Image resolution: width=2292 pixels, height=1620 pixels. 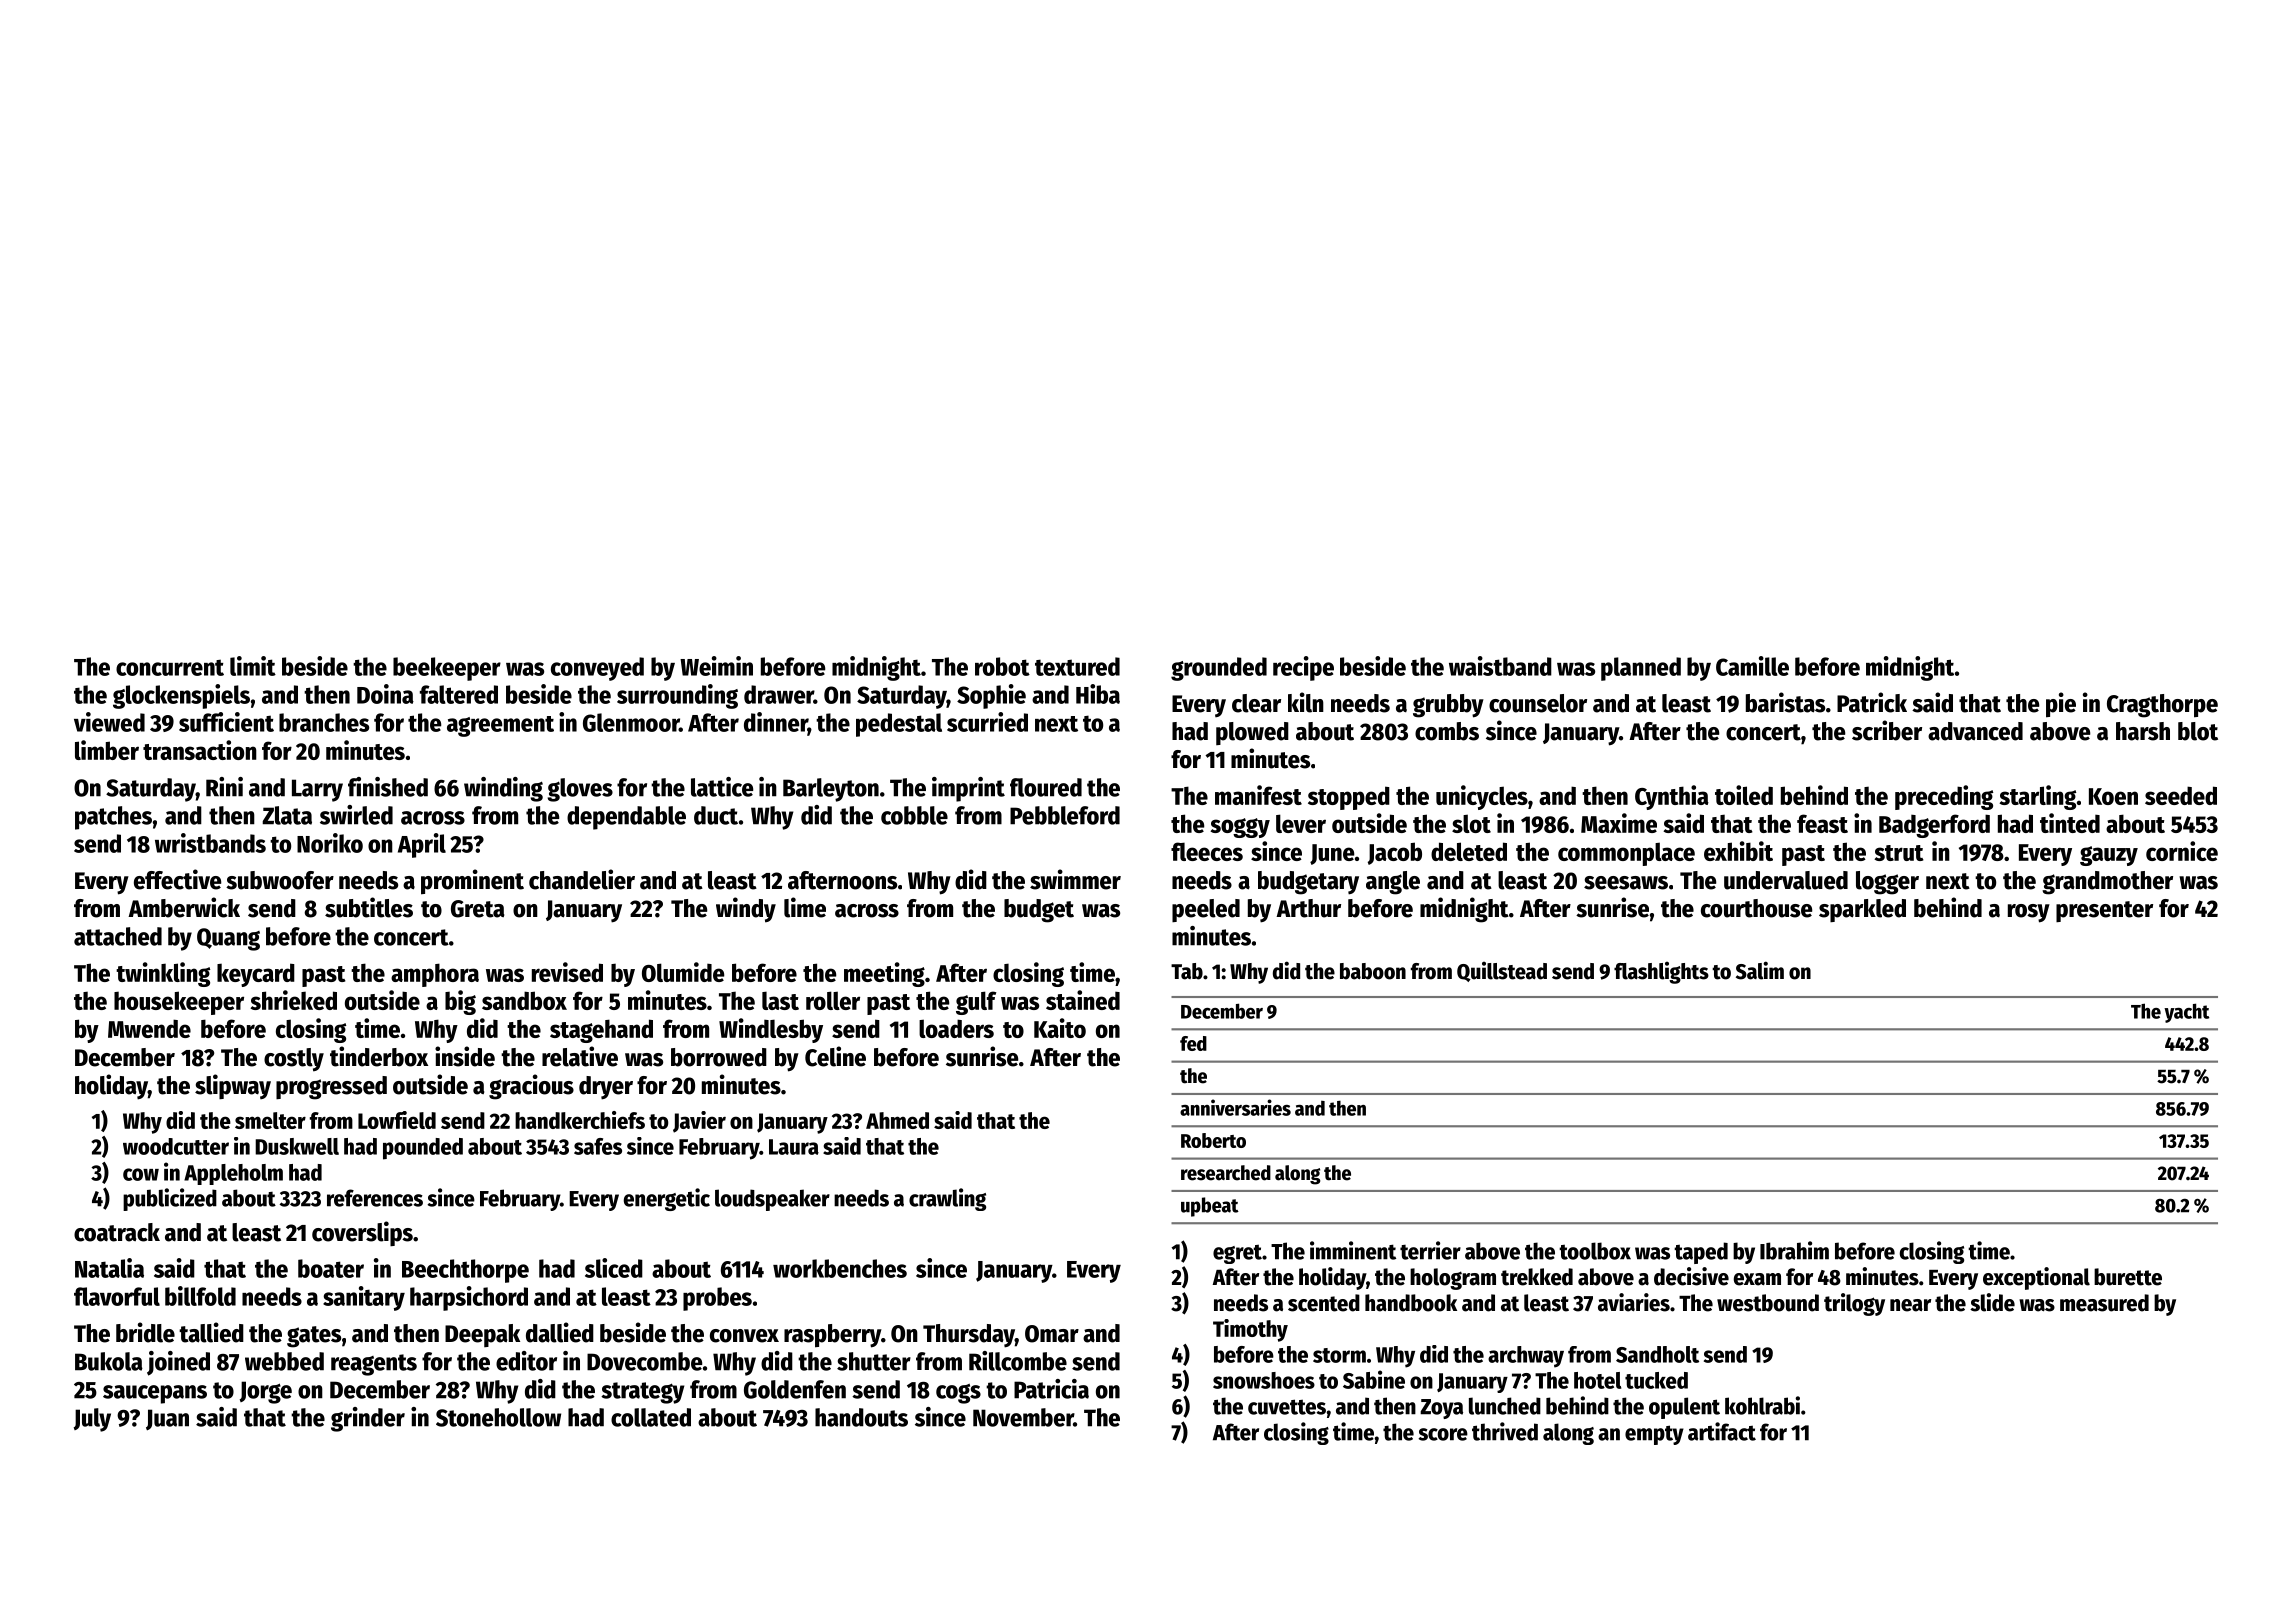 I want to click on subwoofer, so click(x=280, y=880).
